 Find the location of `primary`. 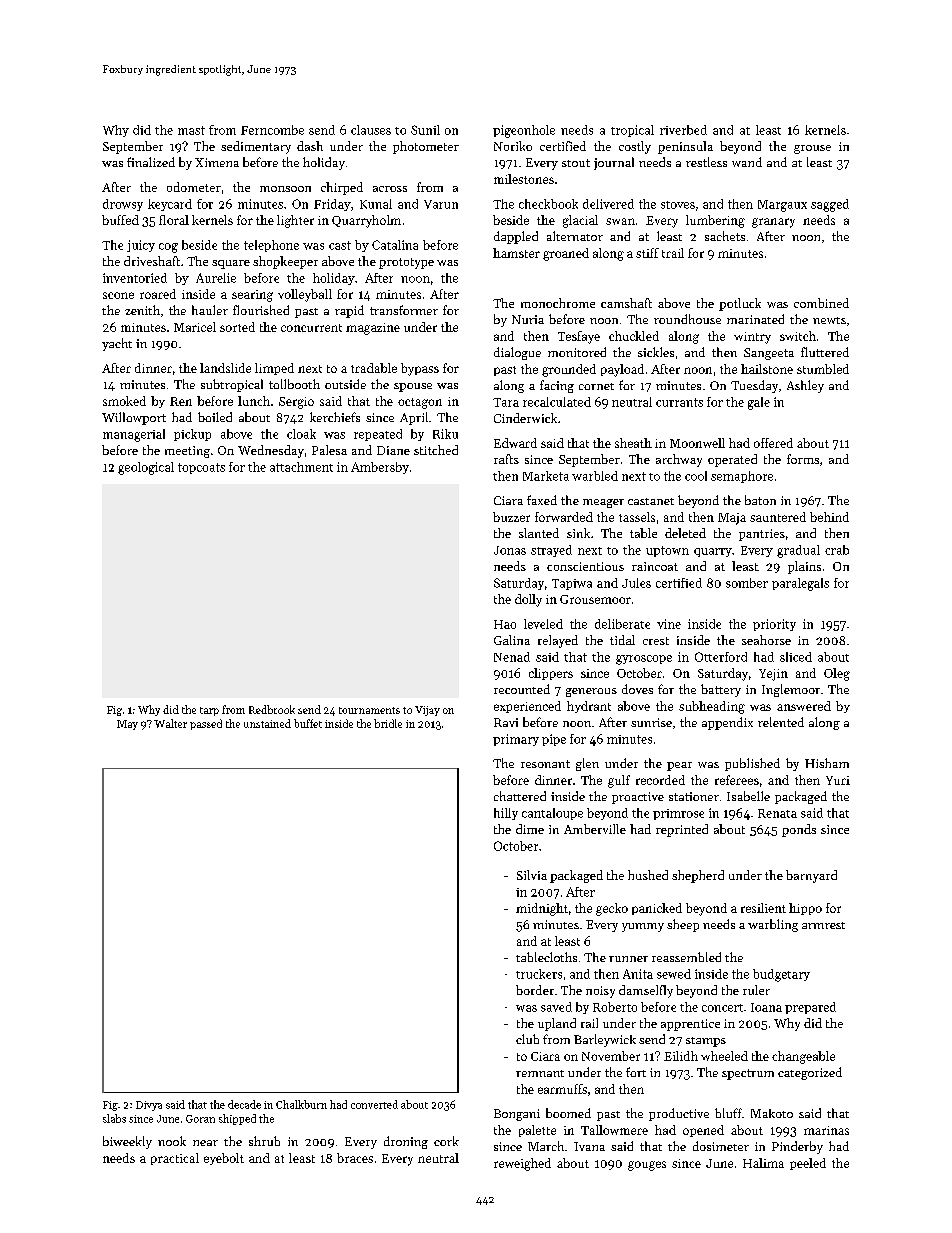

primary is located at coordinates (516, 740).
